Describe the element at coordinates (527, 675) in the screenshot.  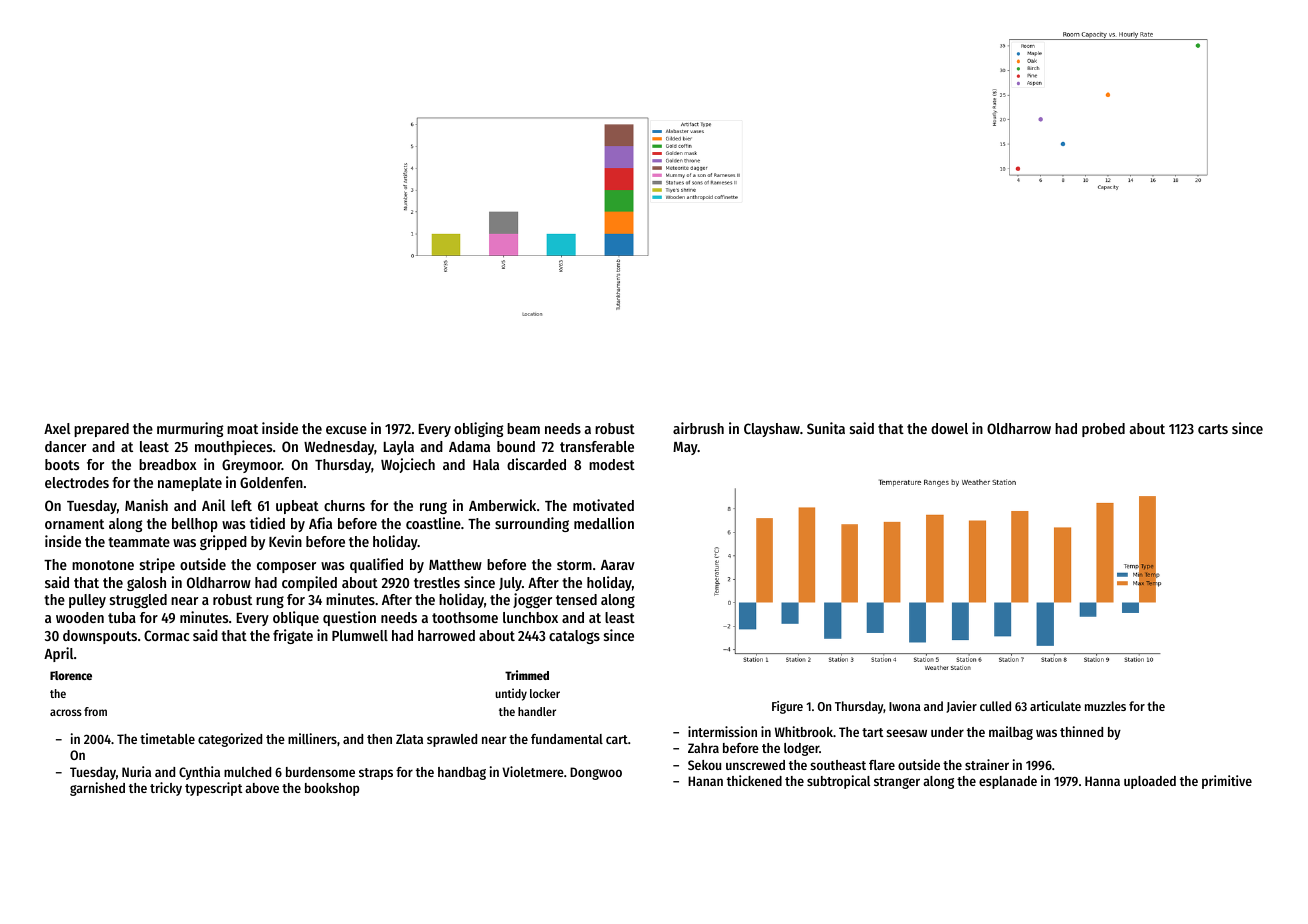
I see `Trimmed` at that location.
